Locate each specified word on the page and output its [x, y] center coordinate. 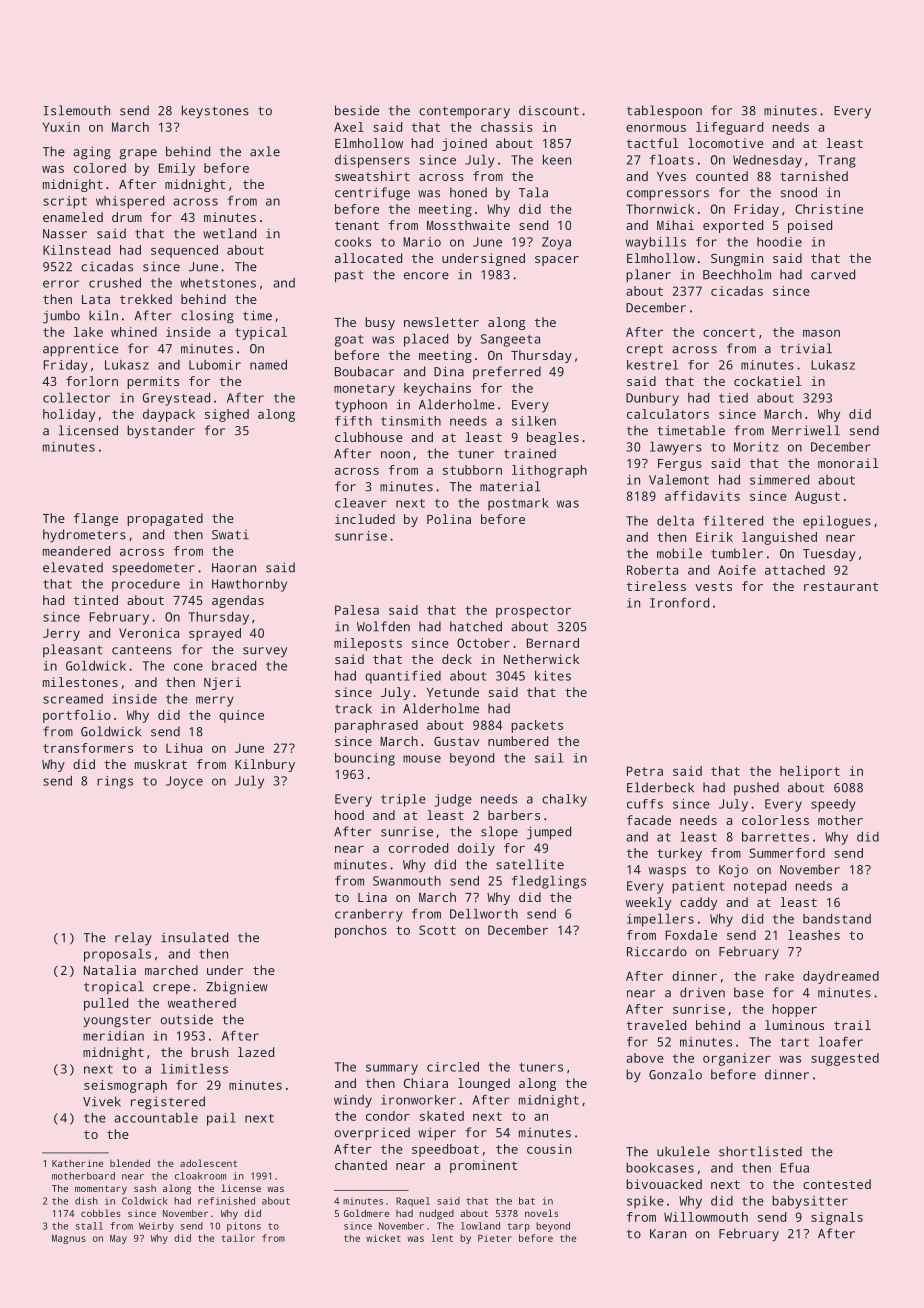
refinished [226, 1201]
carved [833, 274]
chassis [507, 127]
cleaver [361, 503]
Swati [230, 535]
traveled [656, 1025]
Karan [668, 1234]
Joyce [184, 782]
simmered [779, 480]
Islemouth [76, 110]
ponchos [361, 931]
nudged [437, 1214]
